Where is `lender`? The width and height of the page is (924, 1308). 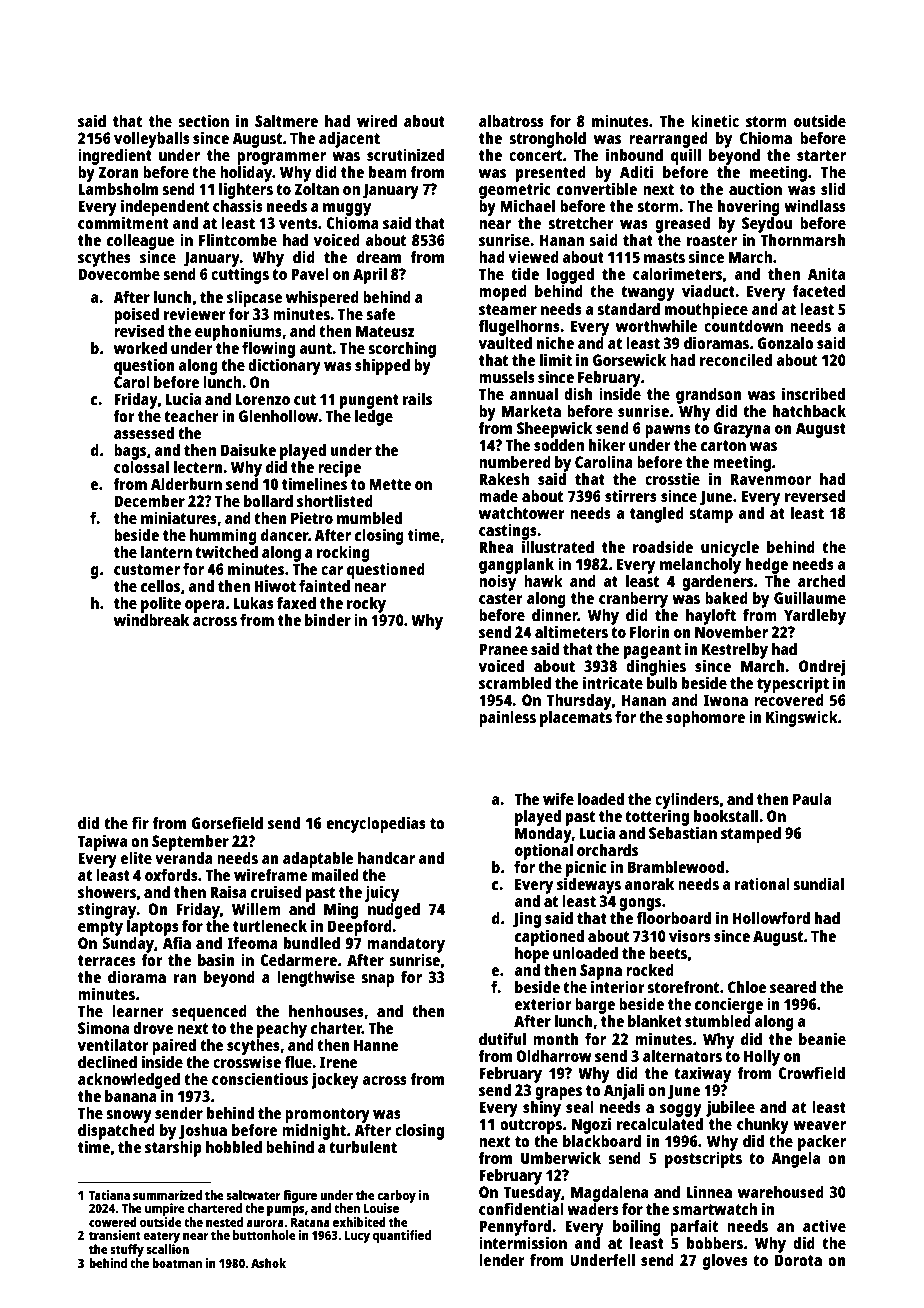 lender is located at coordinates (502, 1260).
